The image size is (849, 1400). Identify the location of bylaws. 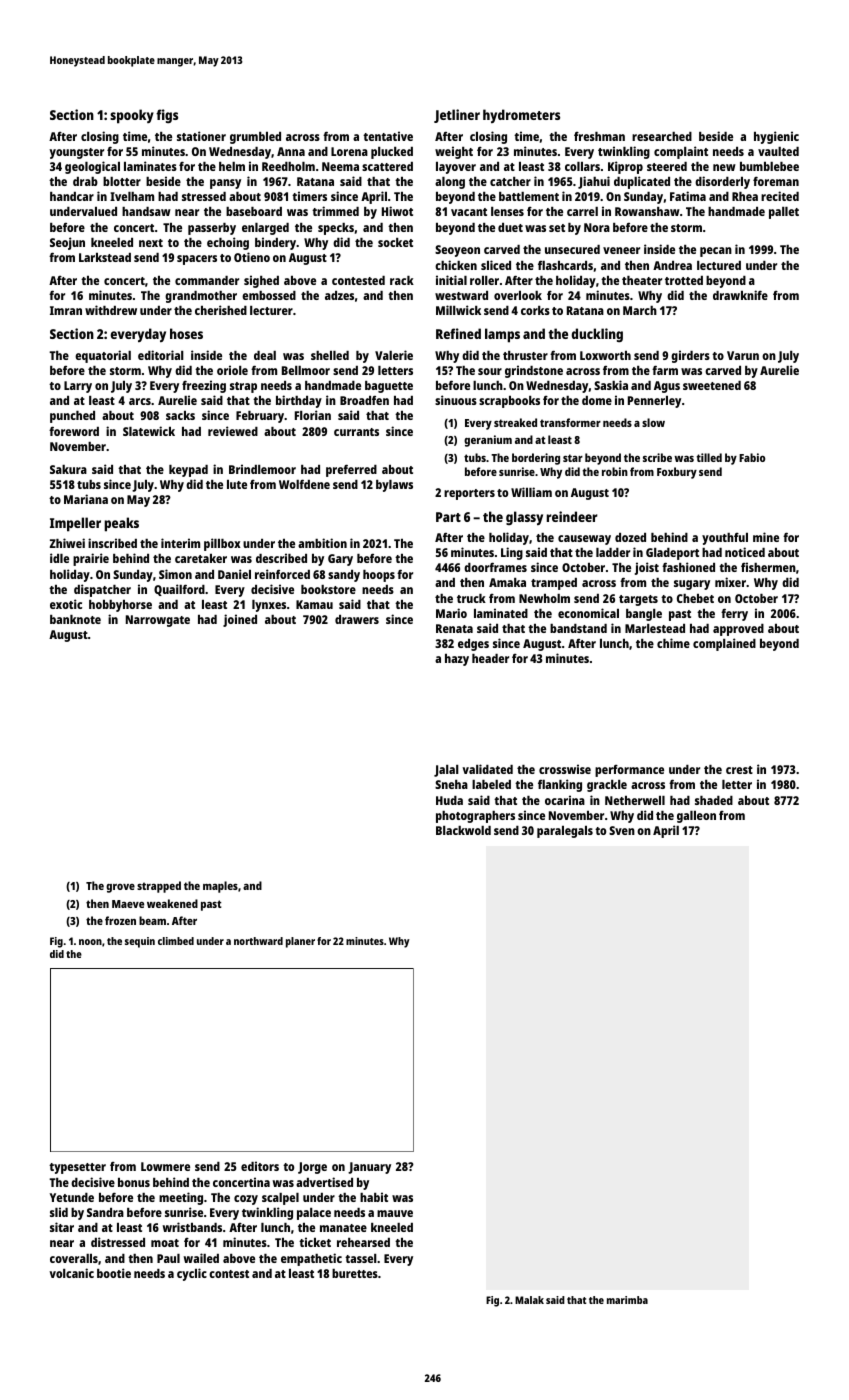
(394, 486).
